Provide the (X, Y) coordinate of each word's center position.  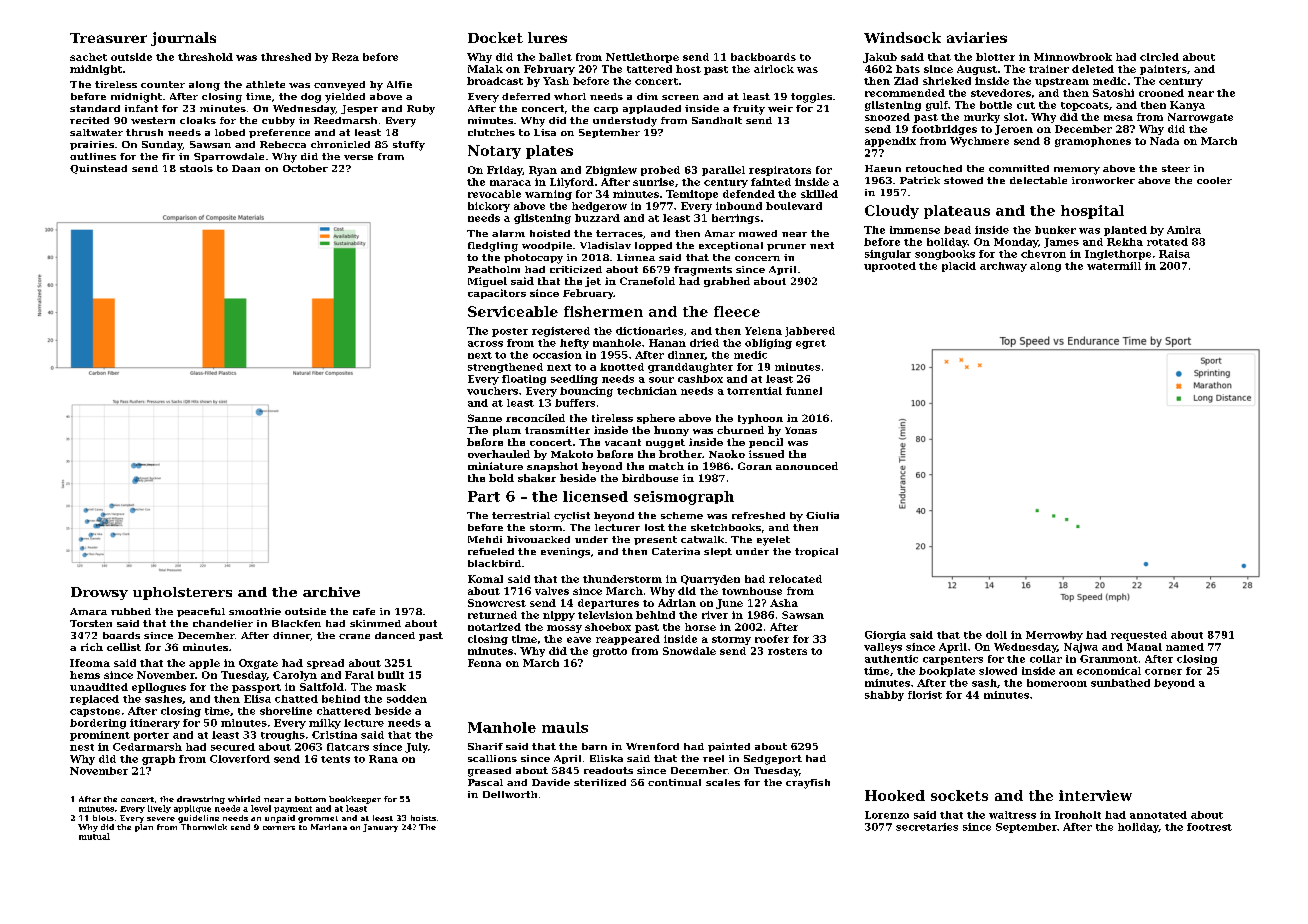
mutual (94, 836)
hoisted (550, 233)
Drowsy (99, 593)
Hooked (895, 795)
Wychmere (979, 142)
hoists (423, 818)
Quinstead (98, 169)
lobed (230, 132)
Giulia (822, 515)
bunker (1055, 230)
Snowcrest (497, 603)
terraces (619, 233)
